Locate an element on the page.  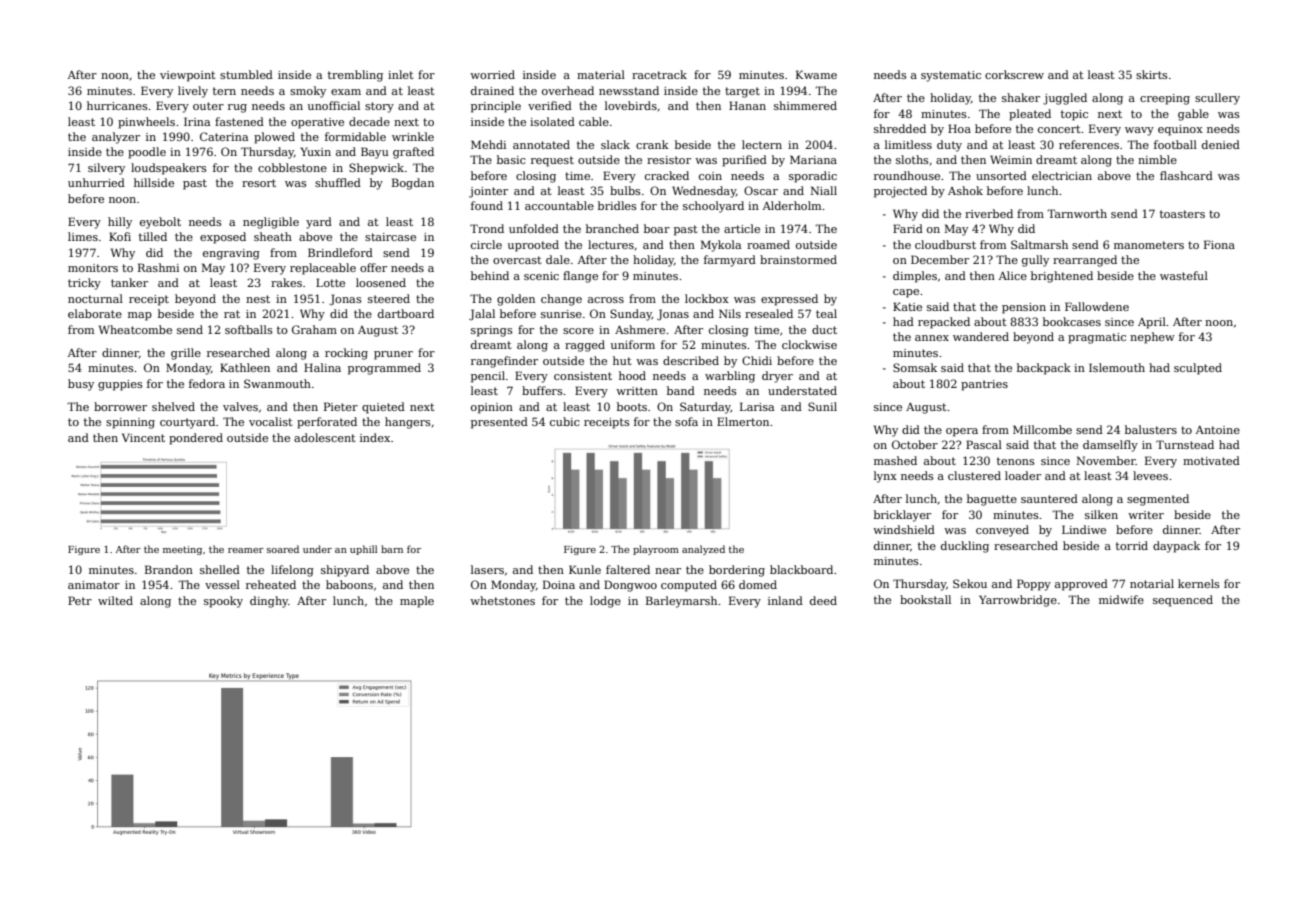
shredded is located at coordinates (900, 128).
